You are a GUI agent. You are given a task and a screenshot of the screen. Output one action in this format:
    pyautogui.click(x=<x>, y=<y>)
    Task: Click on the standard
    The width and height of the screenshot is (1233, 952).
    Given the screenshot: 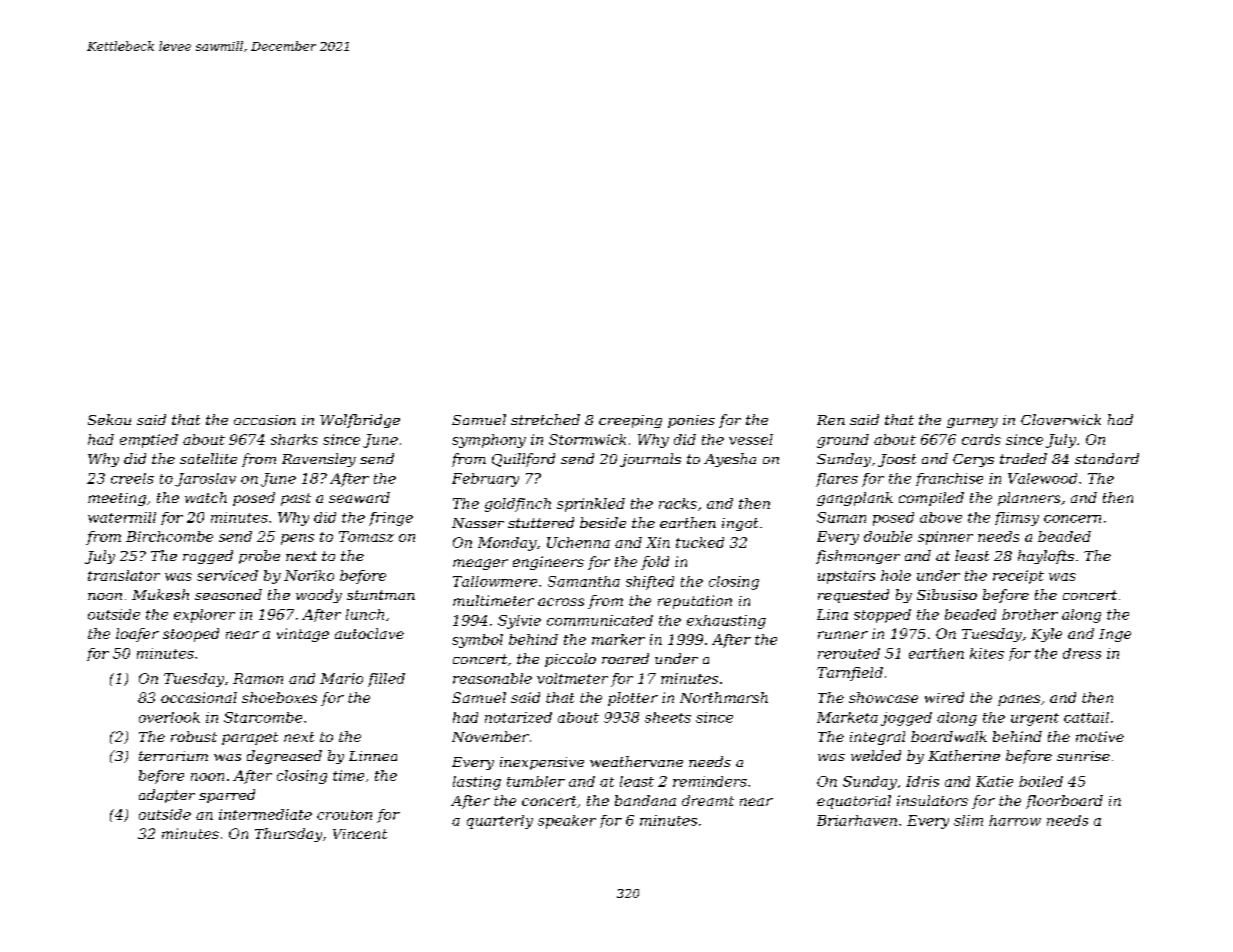 What is the action you would take?
    pyautogui.click(x=1107, y=458)
